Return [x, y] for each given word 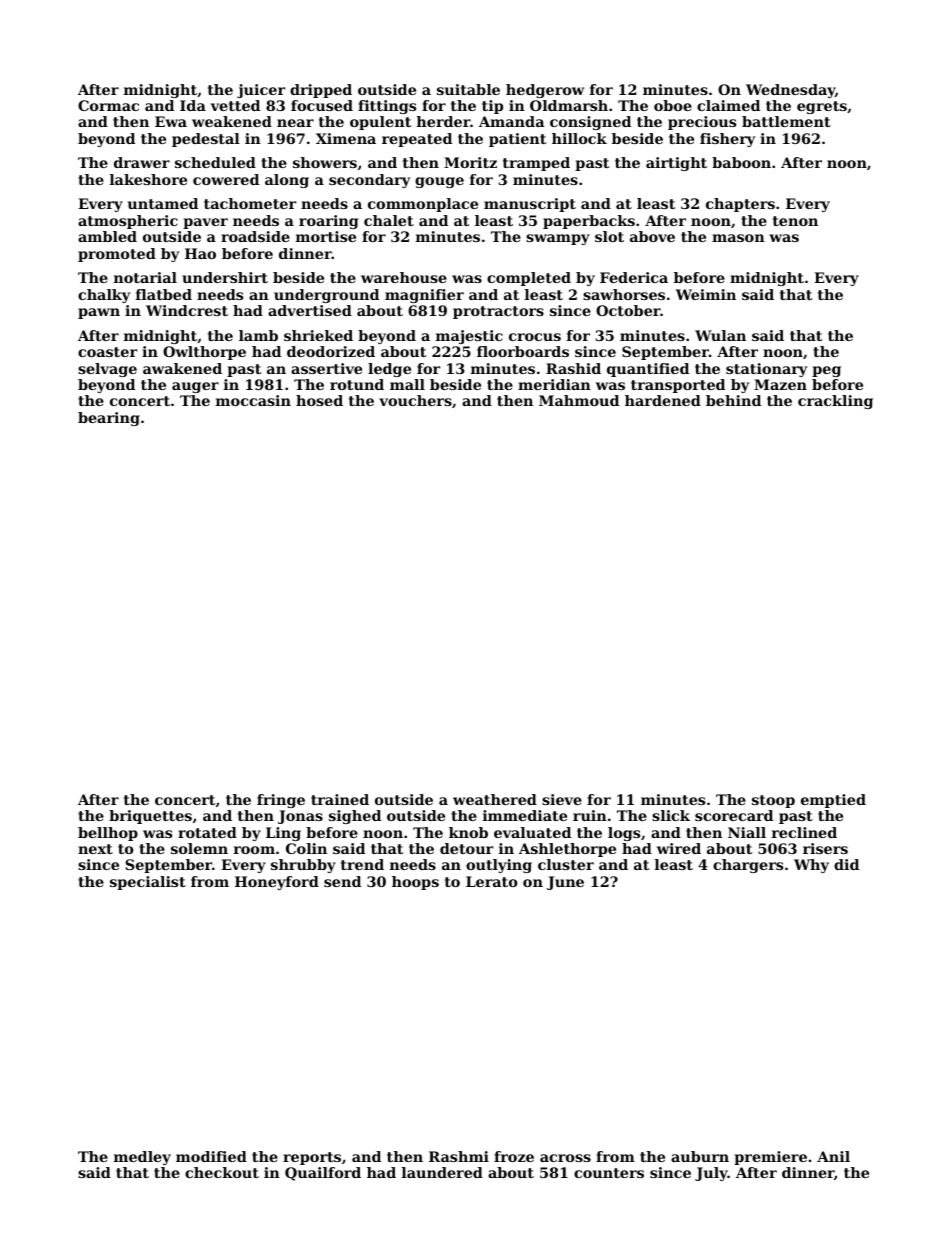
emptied [833, 801]
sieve [562, 799]
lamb [258, 335]
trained [340, 799]
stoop [773, 801]
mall [407, 384]
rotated [207, 832]
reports [312, 1158]
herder [443, 121]
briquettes [150, 817]
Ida [193, 105]
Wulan [720, 335]
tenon [795, 221]
